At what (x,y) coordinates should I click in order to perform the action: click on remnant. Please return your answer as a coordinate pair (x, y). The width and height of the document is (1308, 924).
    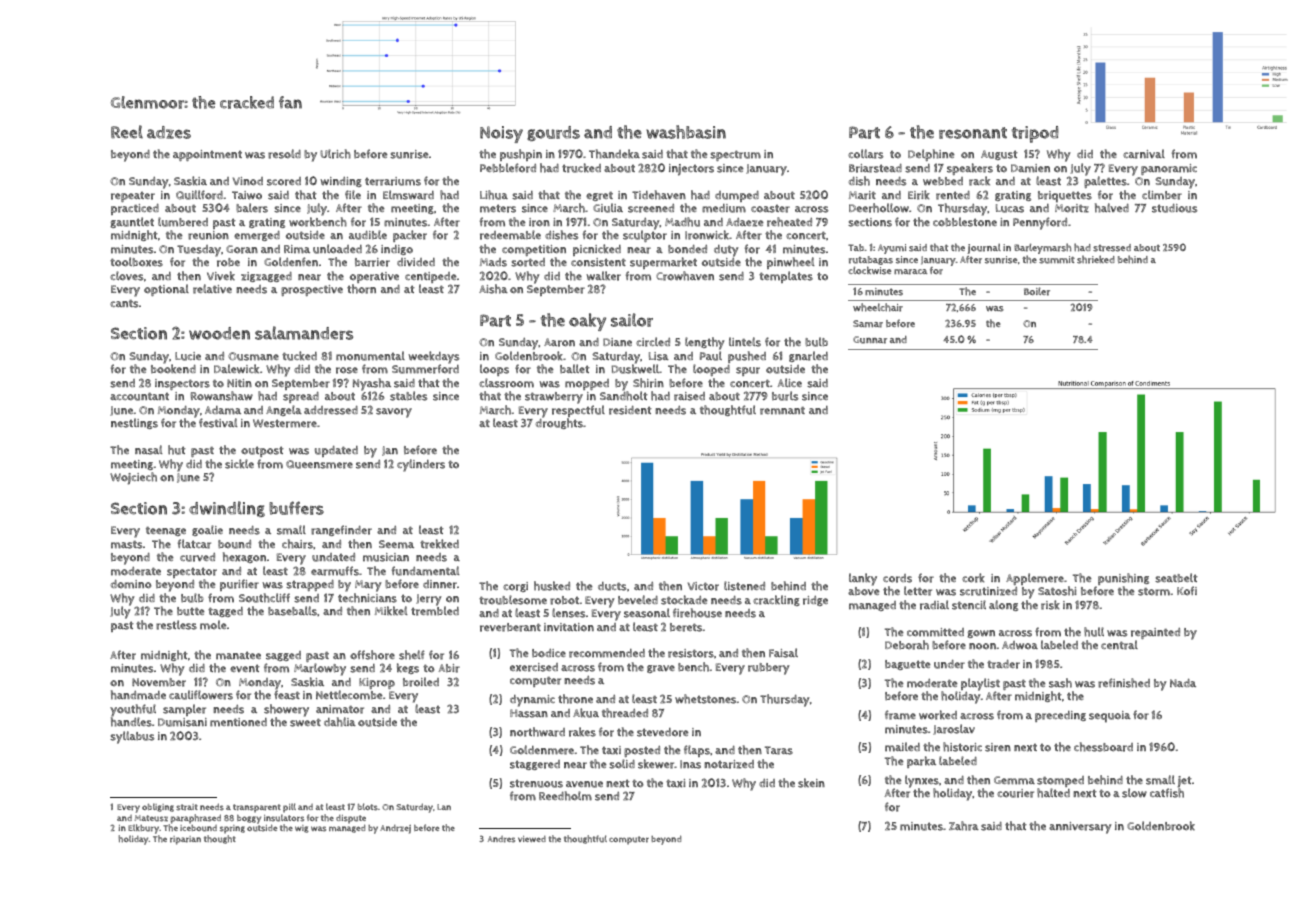
    Looking at the image, I should click on (782, 411).
